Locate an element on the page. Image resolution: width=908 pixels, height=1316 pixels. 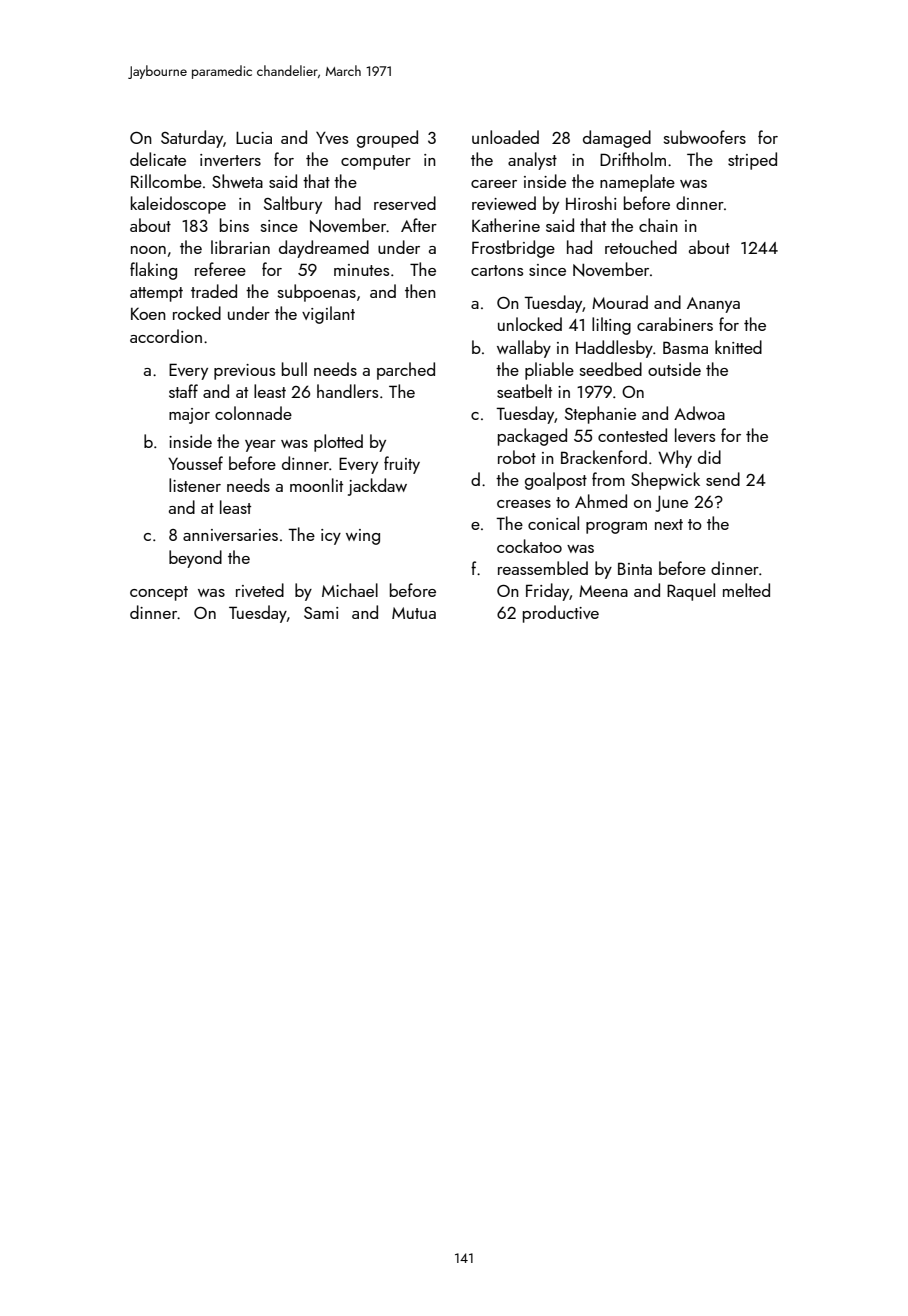
flaking is located at coordinates (153, 271).
